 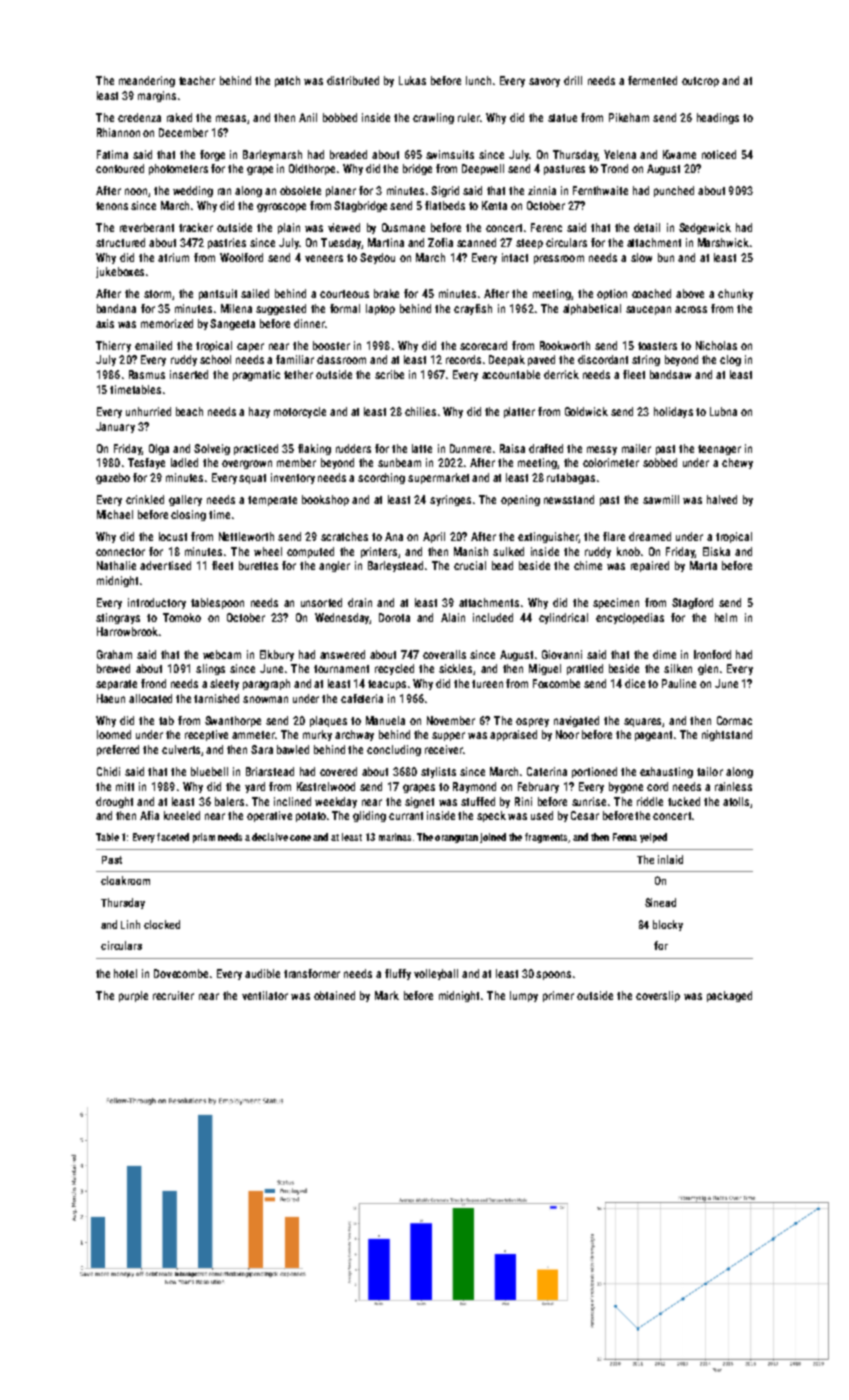 I want to click on Marshwick, so click(x=723, y=242).
